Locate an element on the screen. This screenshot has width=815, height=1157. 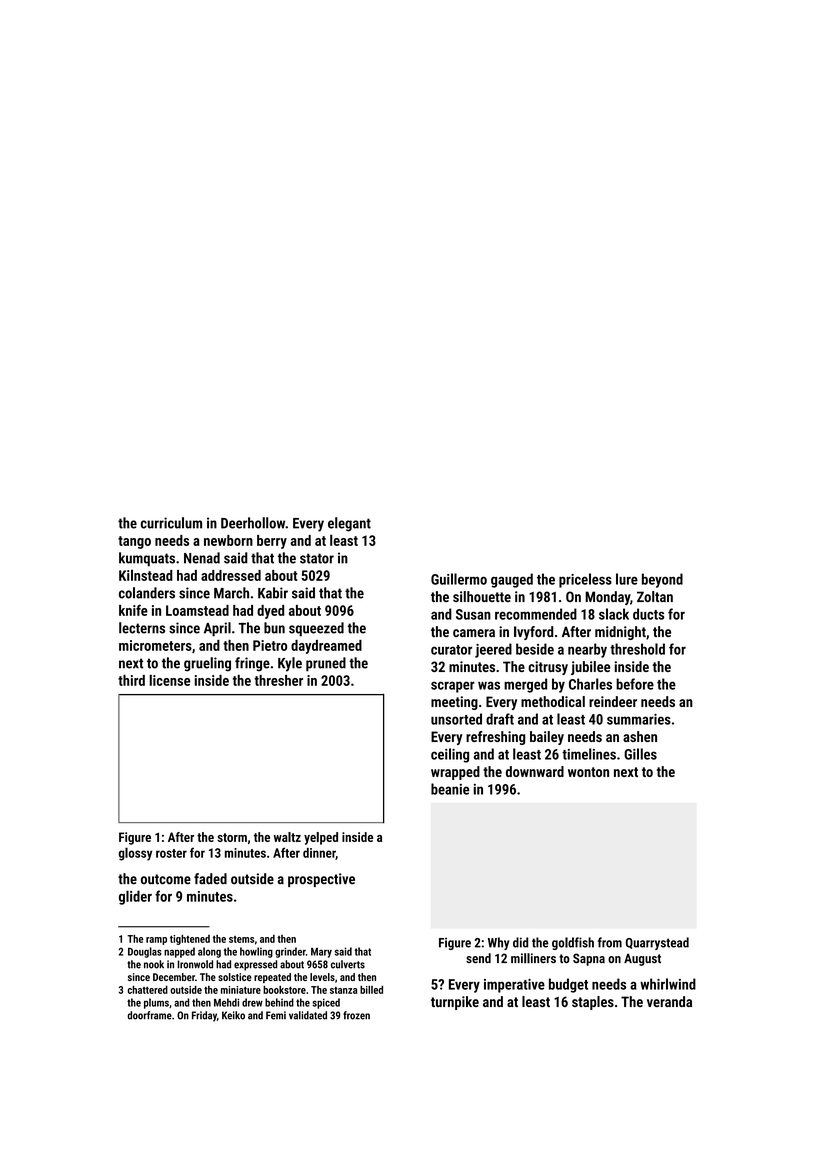
elegant is located at coordinates (349, 524).
